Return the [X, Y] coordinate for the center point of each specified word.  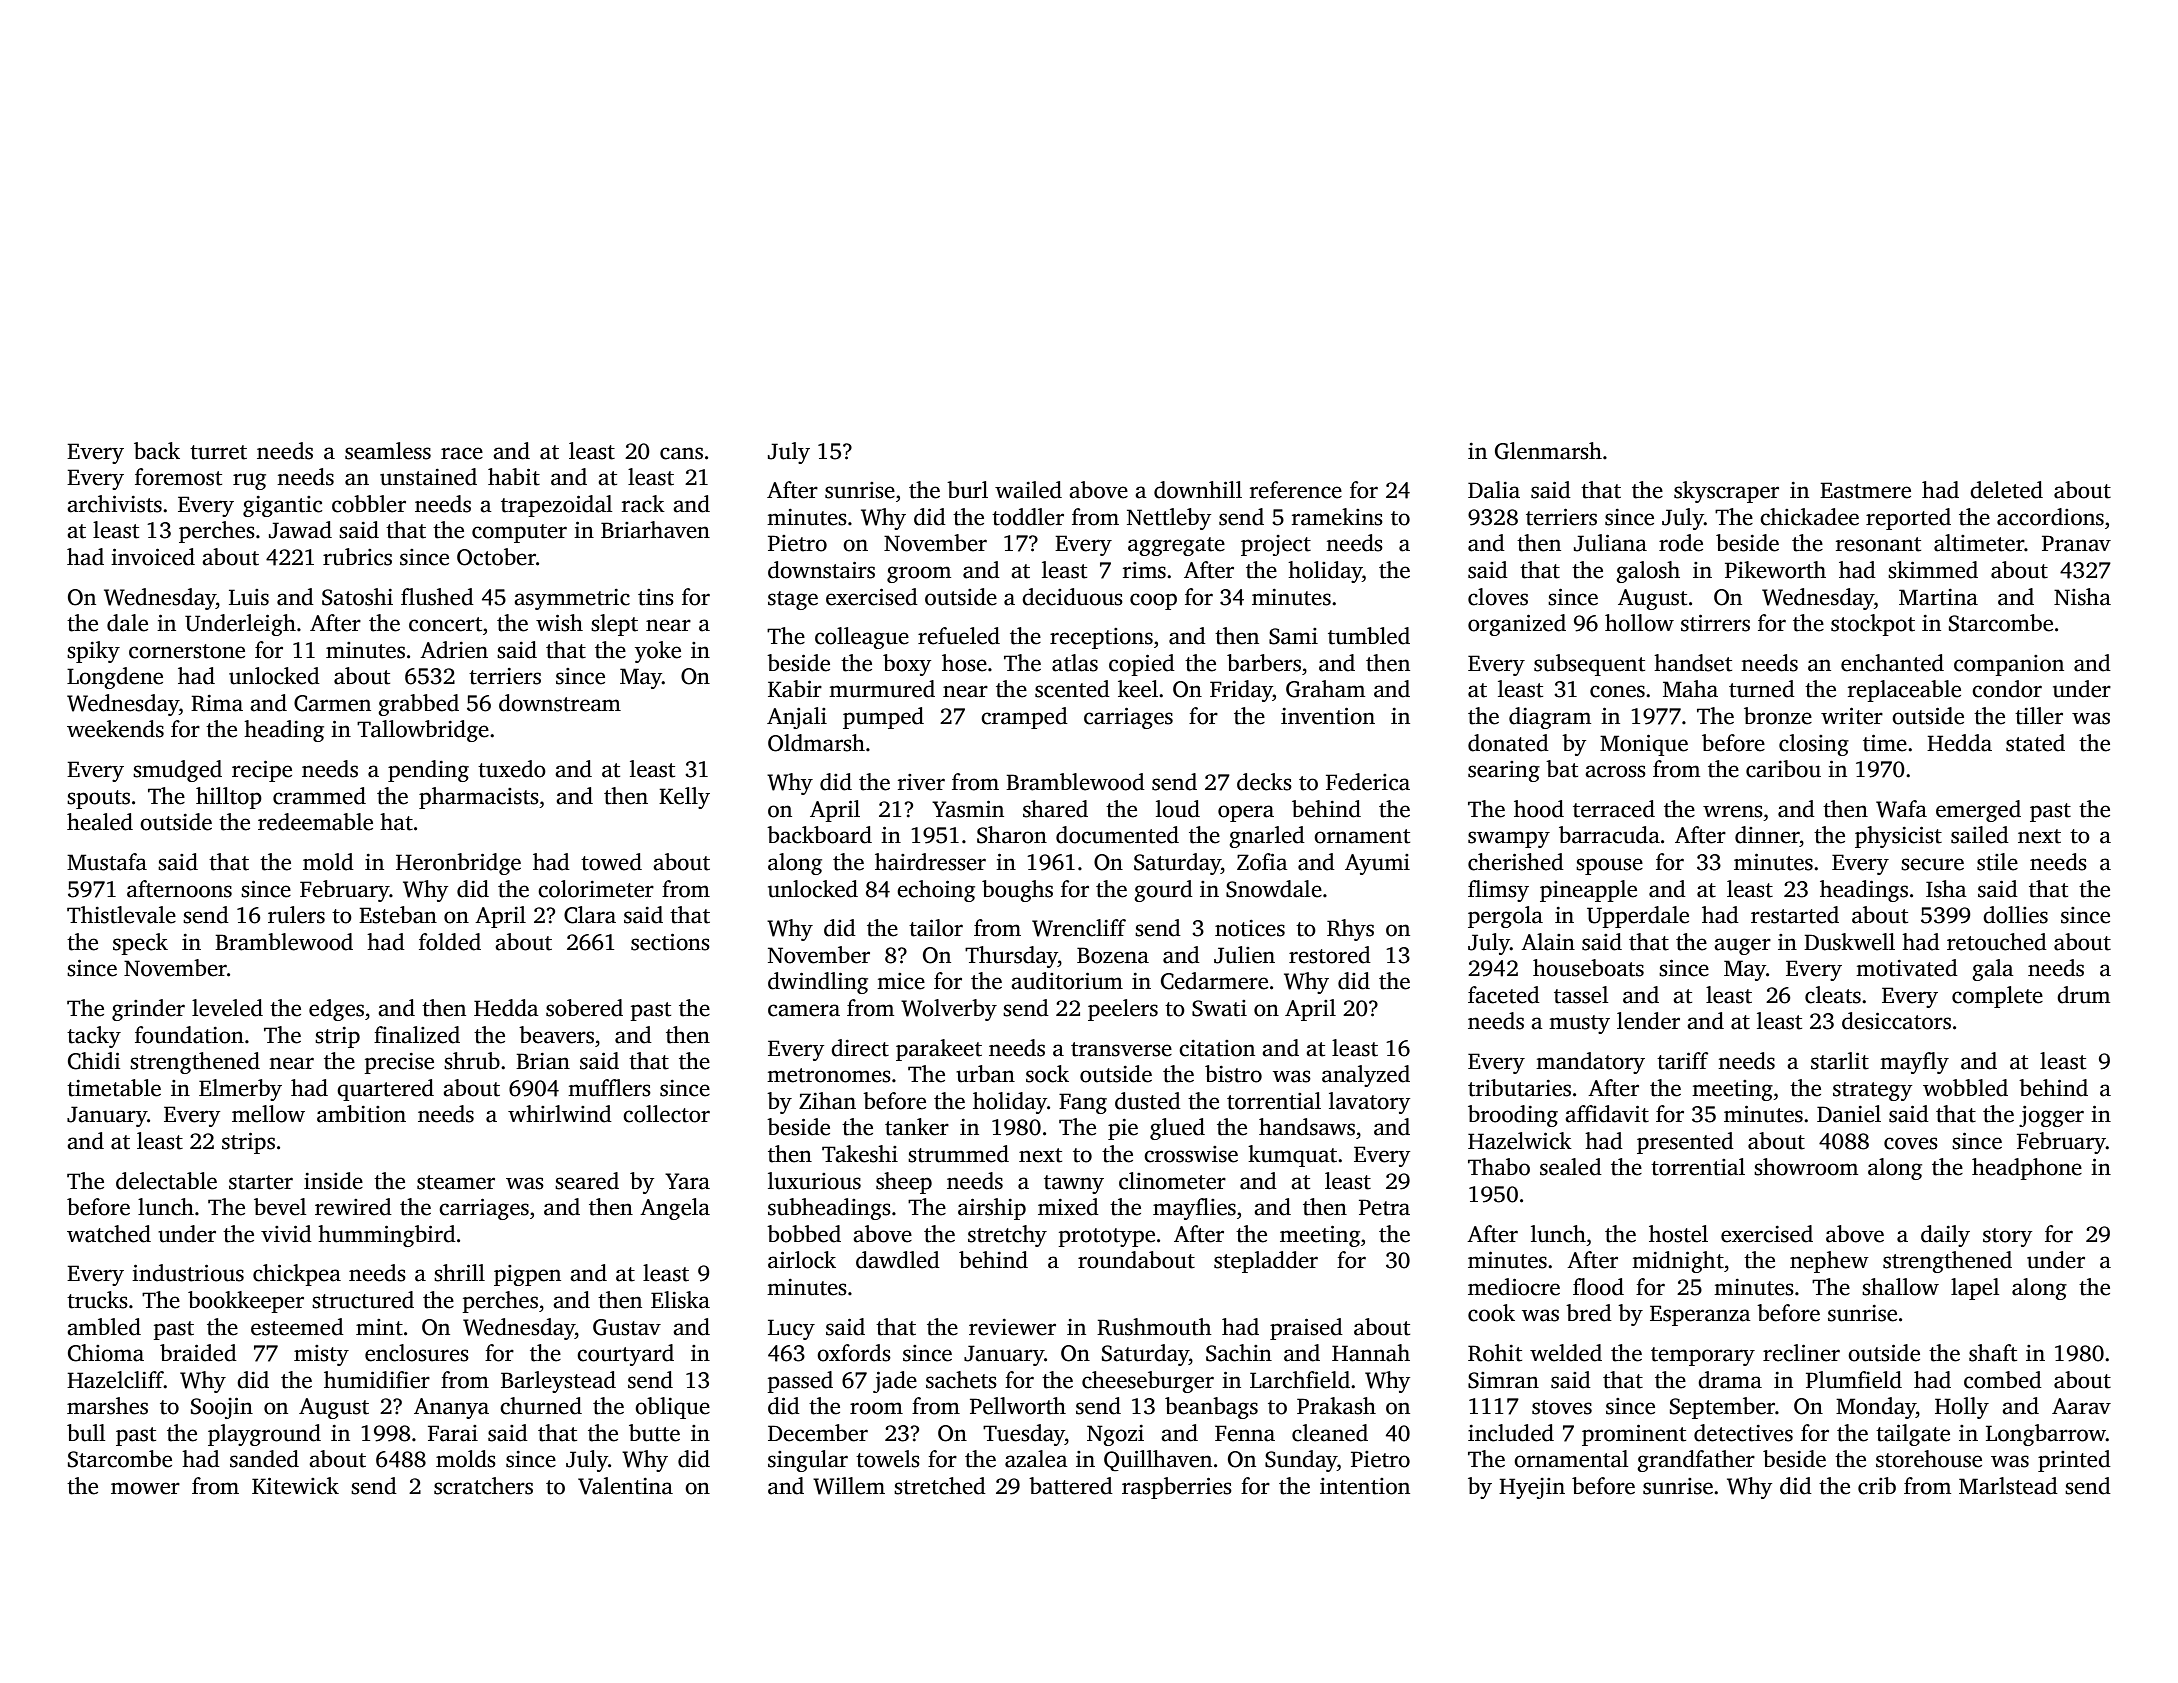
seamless [388, 451]
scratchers [483, 1486]
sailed [1980, 835]
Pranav [2076, 543]
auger [1742, 946]
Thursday [1011, 957]
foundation [189, 1035]
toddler [1028, 517]
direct [860, 1048]
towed [611, 862]
